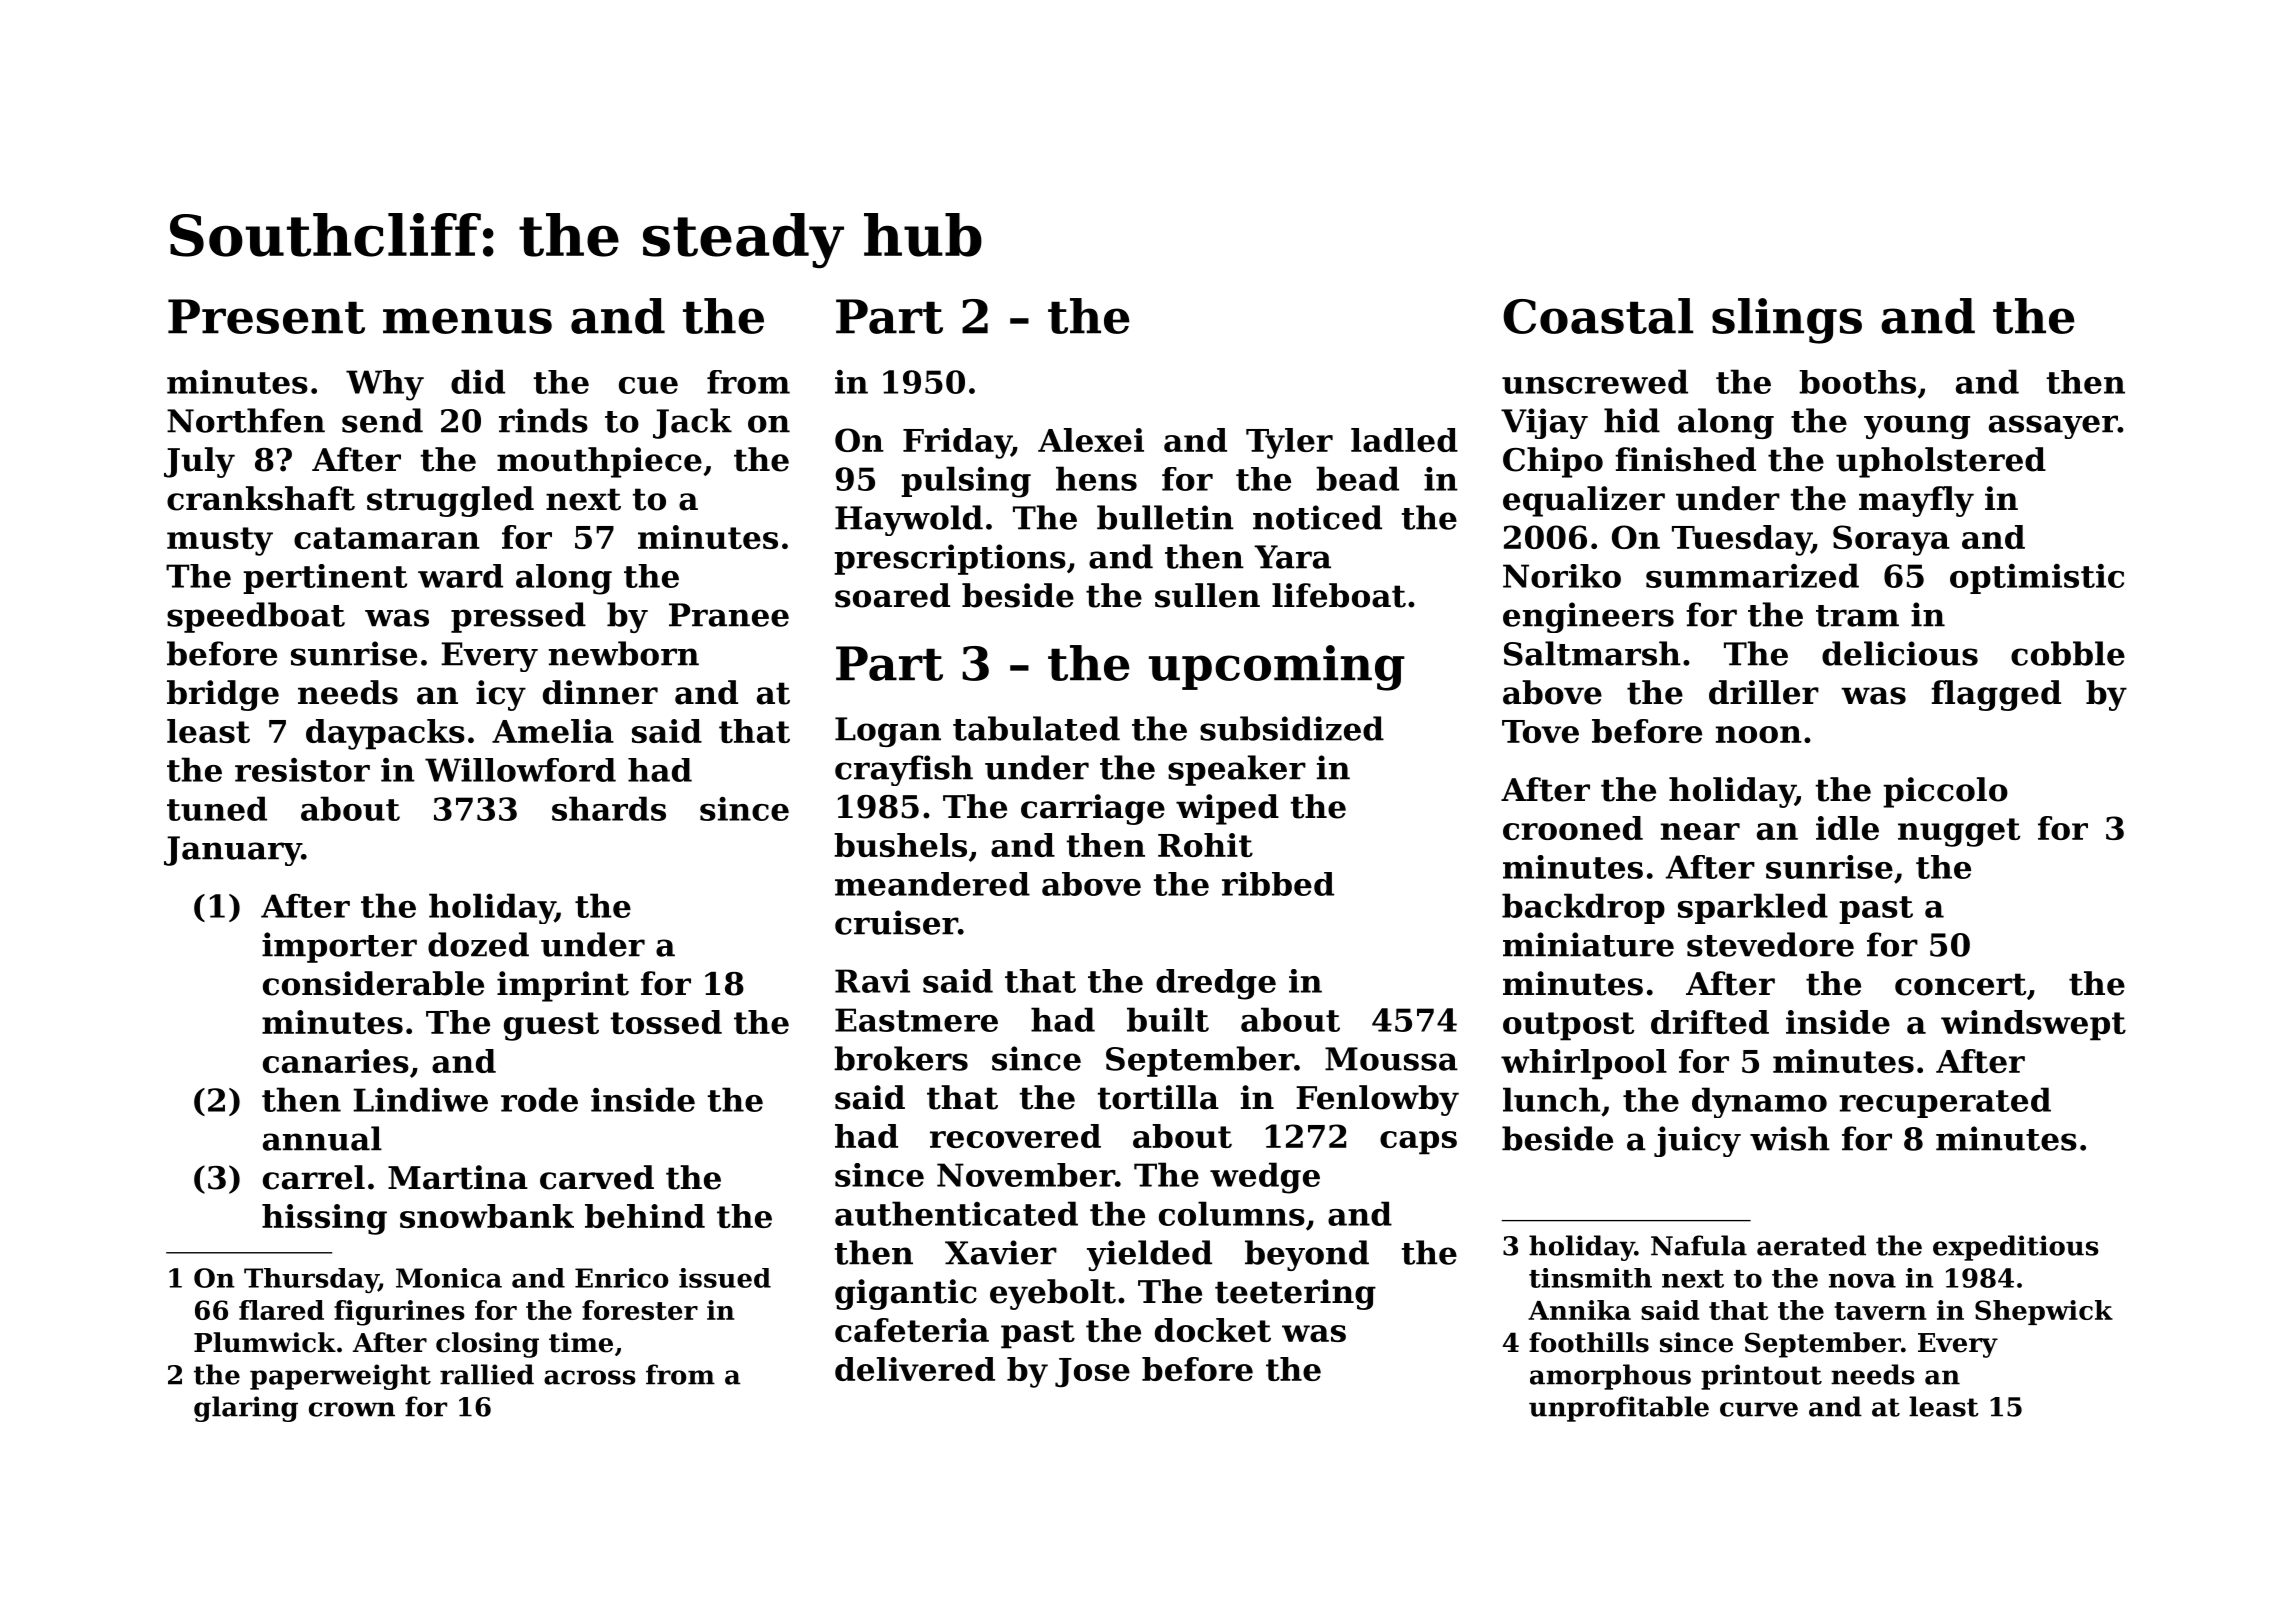 This image has width=2292, height=1620. Describe the element at coordinates (1092, 1373) in the image. I see `Jose` at that location.
